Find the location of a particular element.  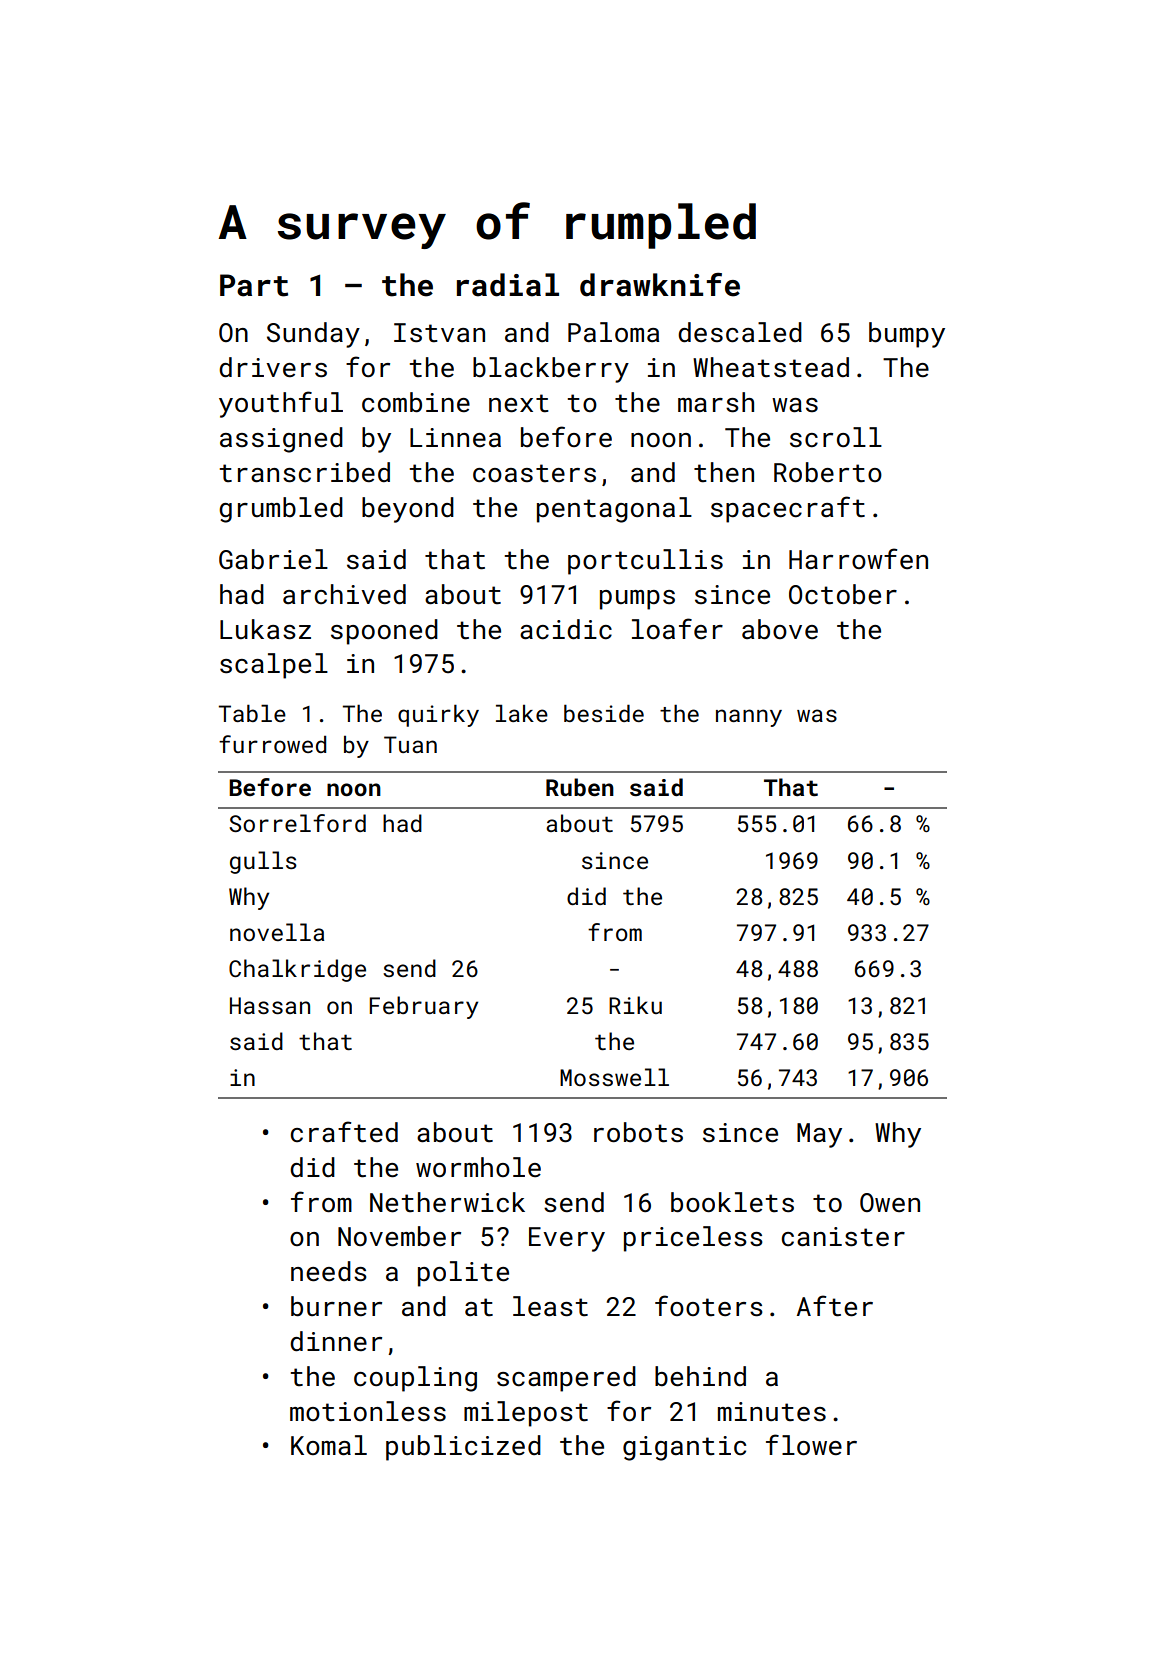

Riku is located at coordinates (635, 1005).
